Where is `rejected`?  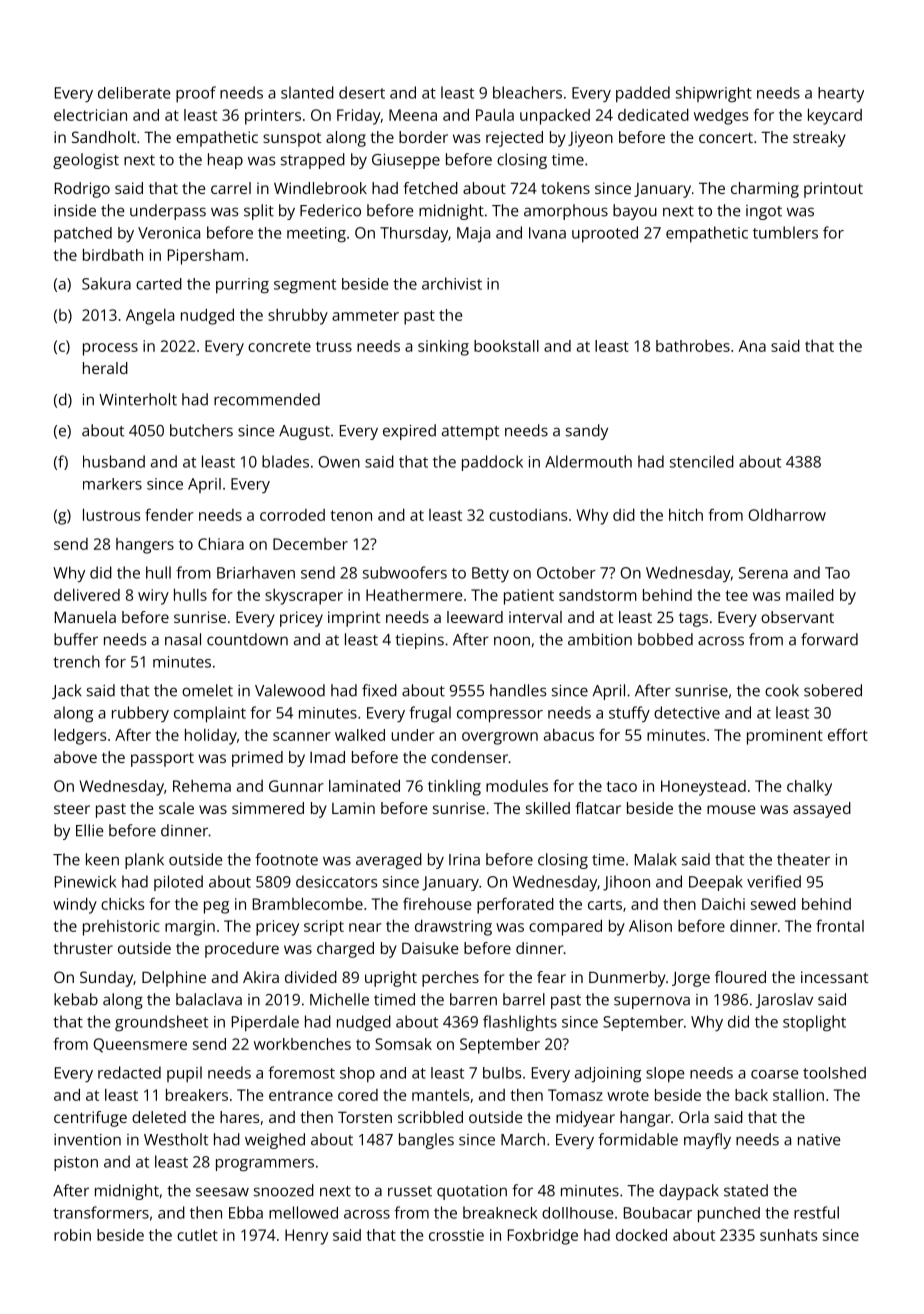
rejected is located at coordinates (514, 139).
